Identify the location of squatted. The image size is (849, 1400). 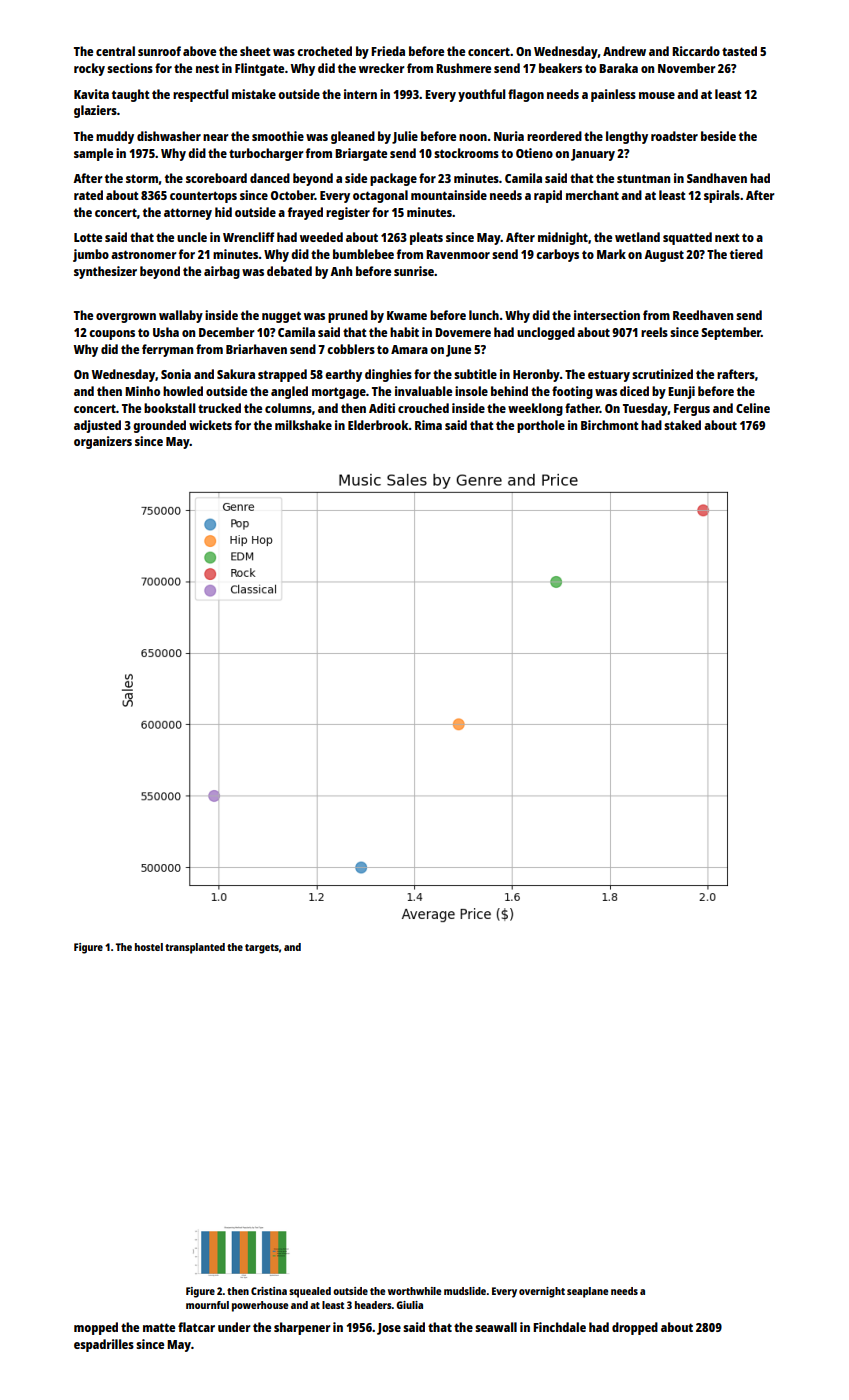
(687, 238).
